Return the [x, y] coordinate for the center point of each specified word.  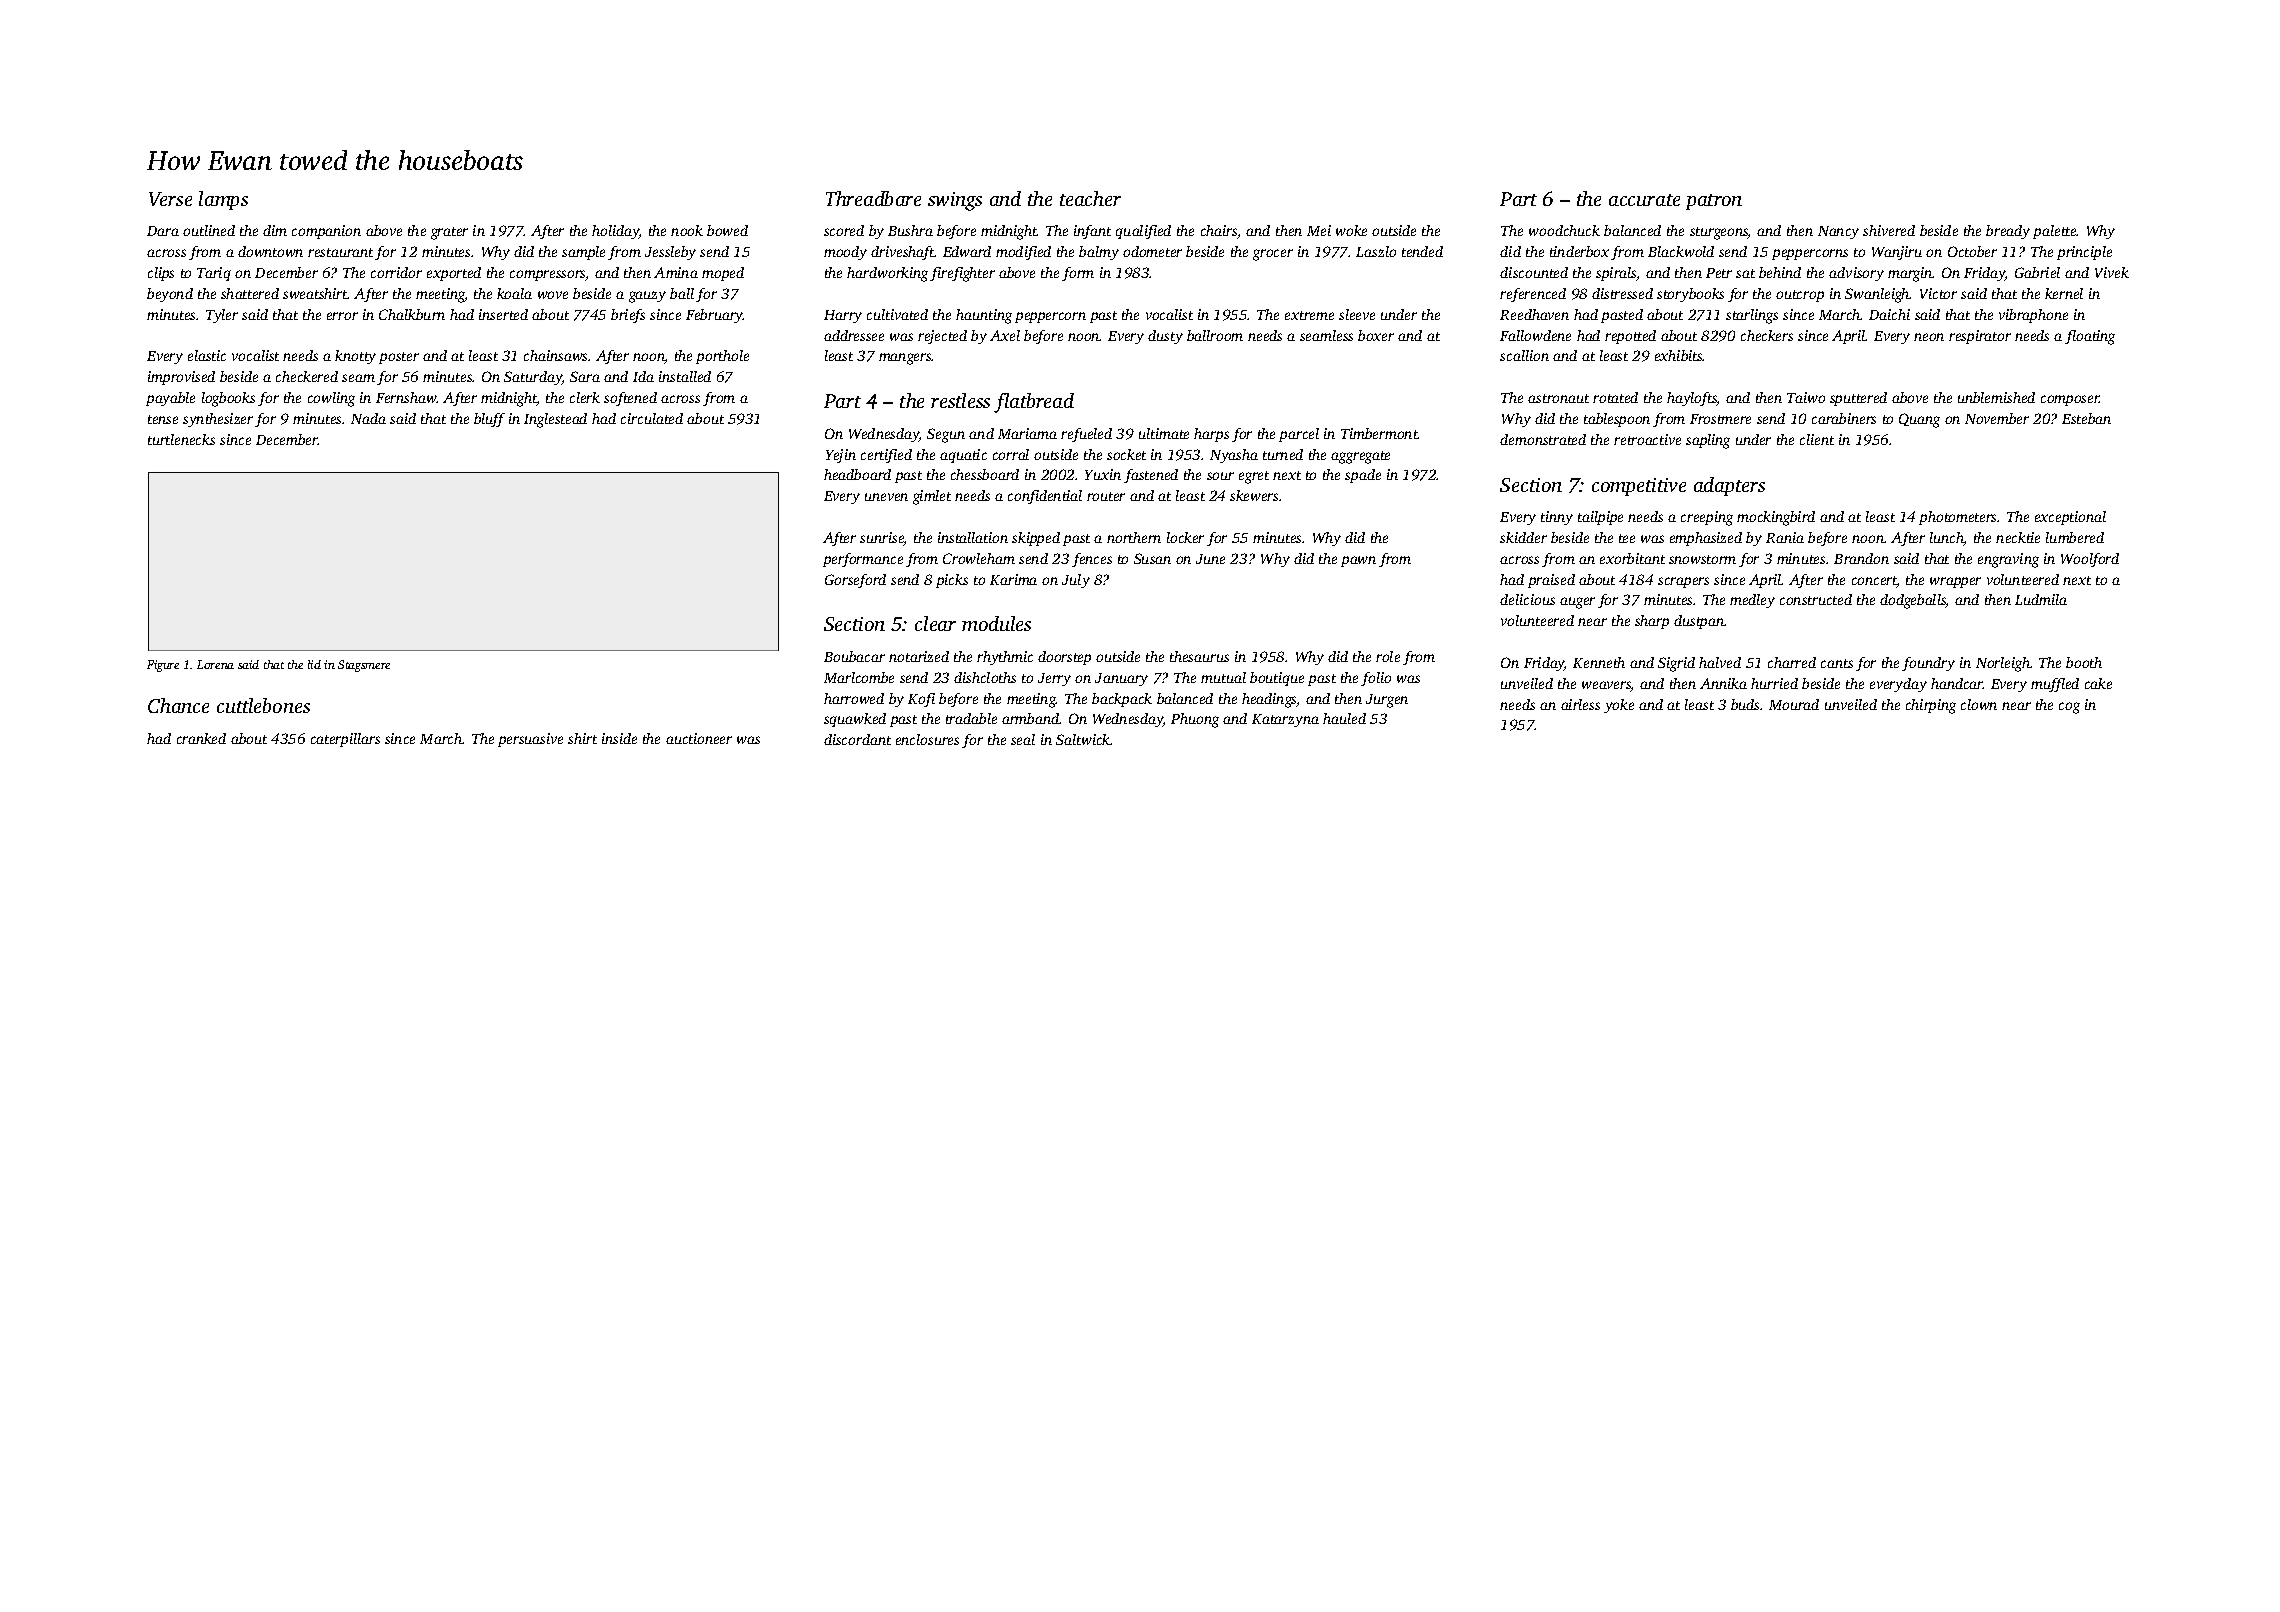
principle [2084, 253]
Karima [1013, 579]
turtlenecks [181, 439]
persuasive [530, 740]
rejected [942, 337]
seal [1023, 739]
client [1817, 439]
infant [1092, 232]
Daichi [1889, 314]
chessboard [985, 474]
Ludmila [2041, 599]
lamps [223, 200]
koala [514, 293]
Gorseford [855, 581]
